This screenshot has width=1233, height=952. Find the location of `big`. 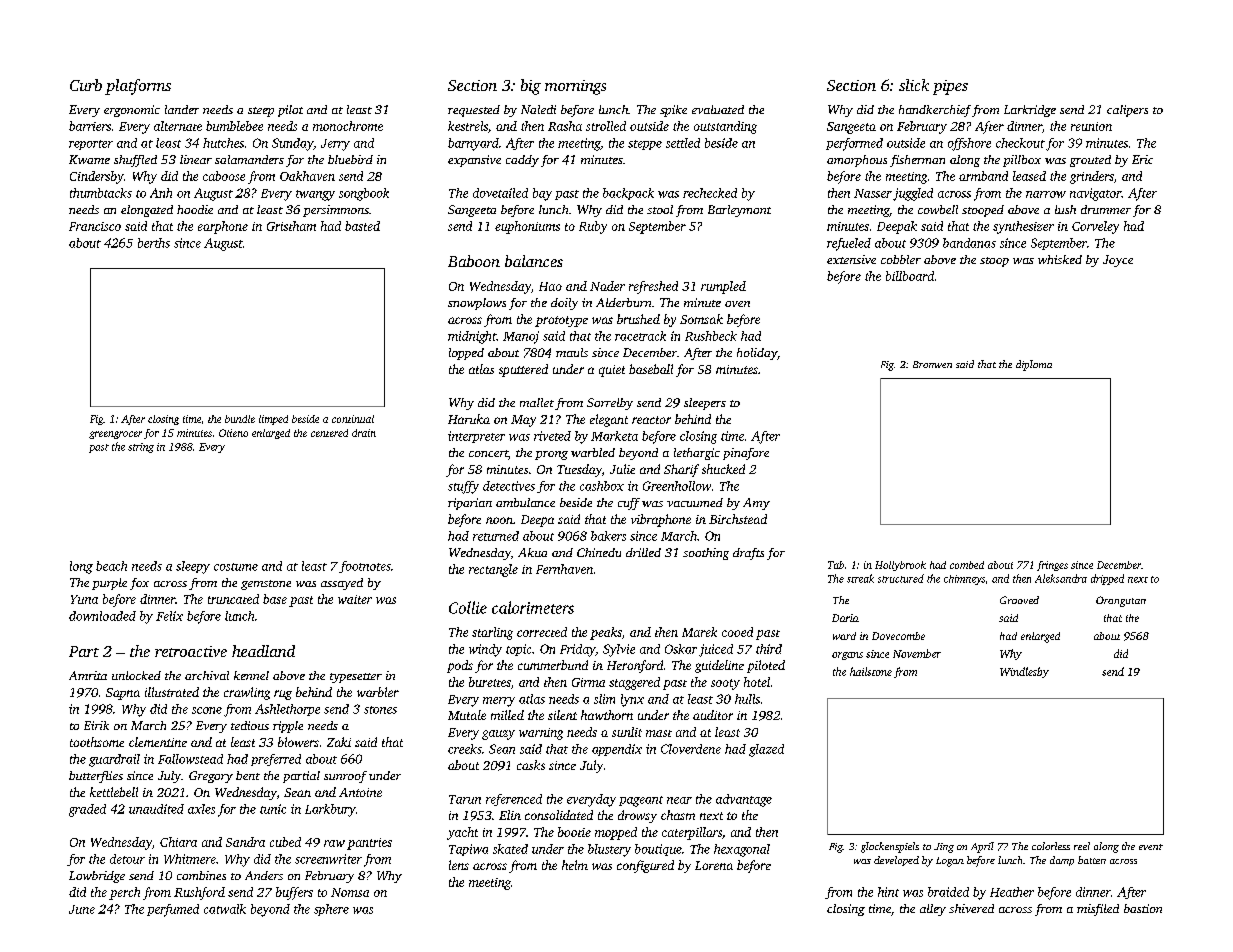

big is located at coordinates (531, 87).
